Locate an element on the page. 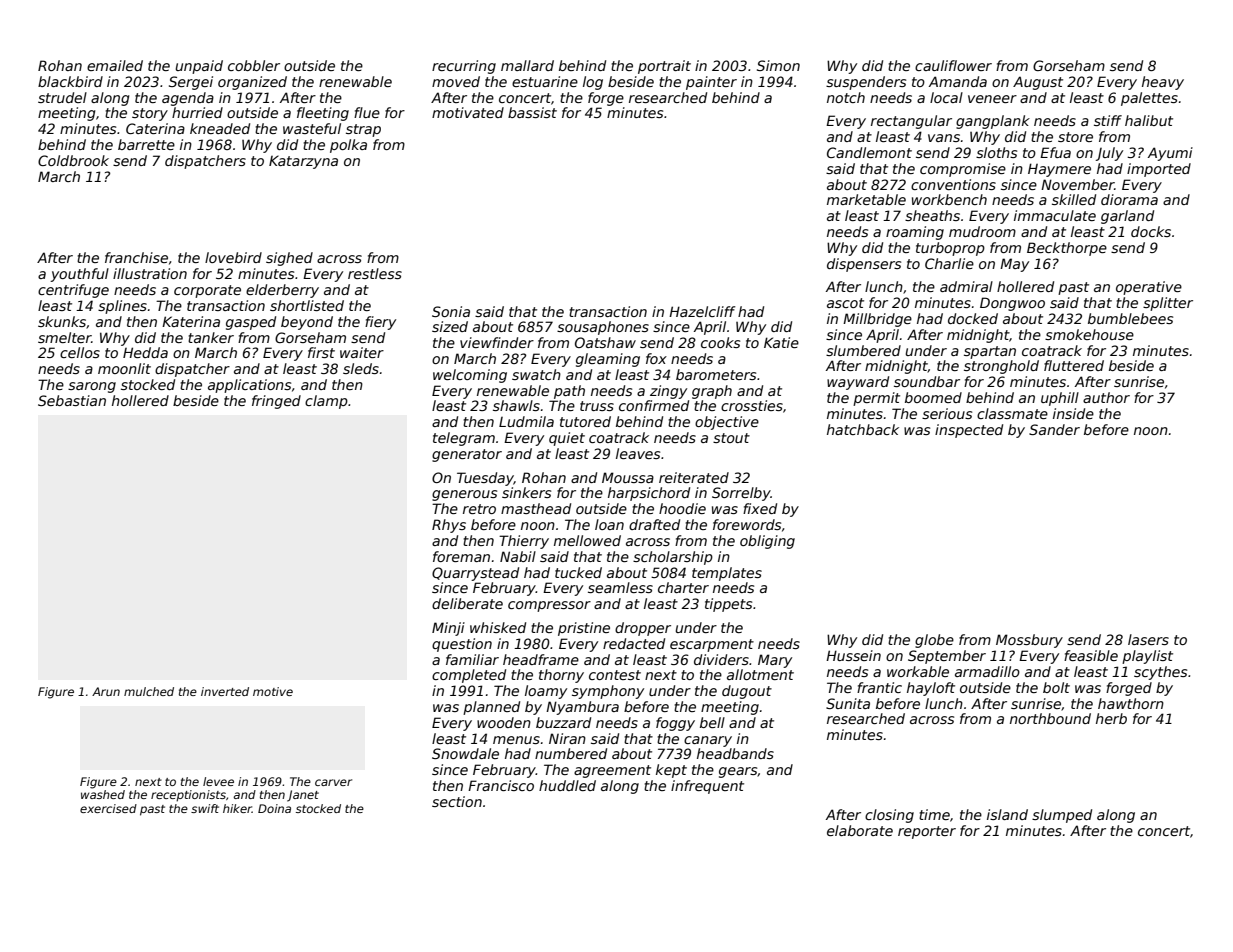 The width and height of the document is (1233, 952). boomed is located at coordinates (933, 397).
